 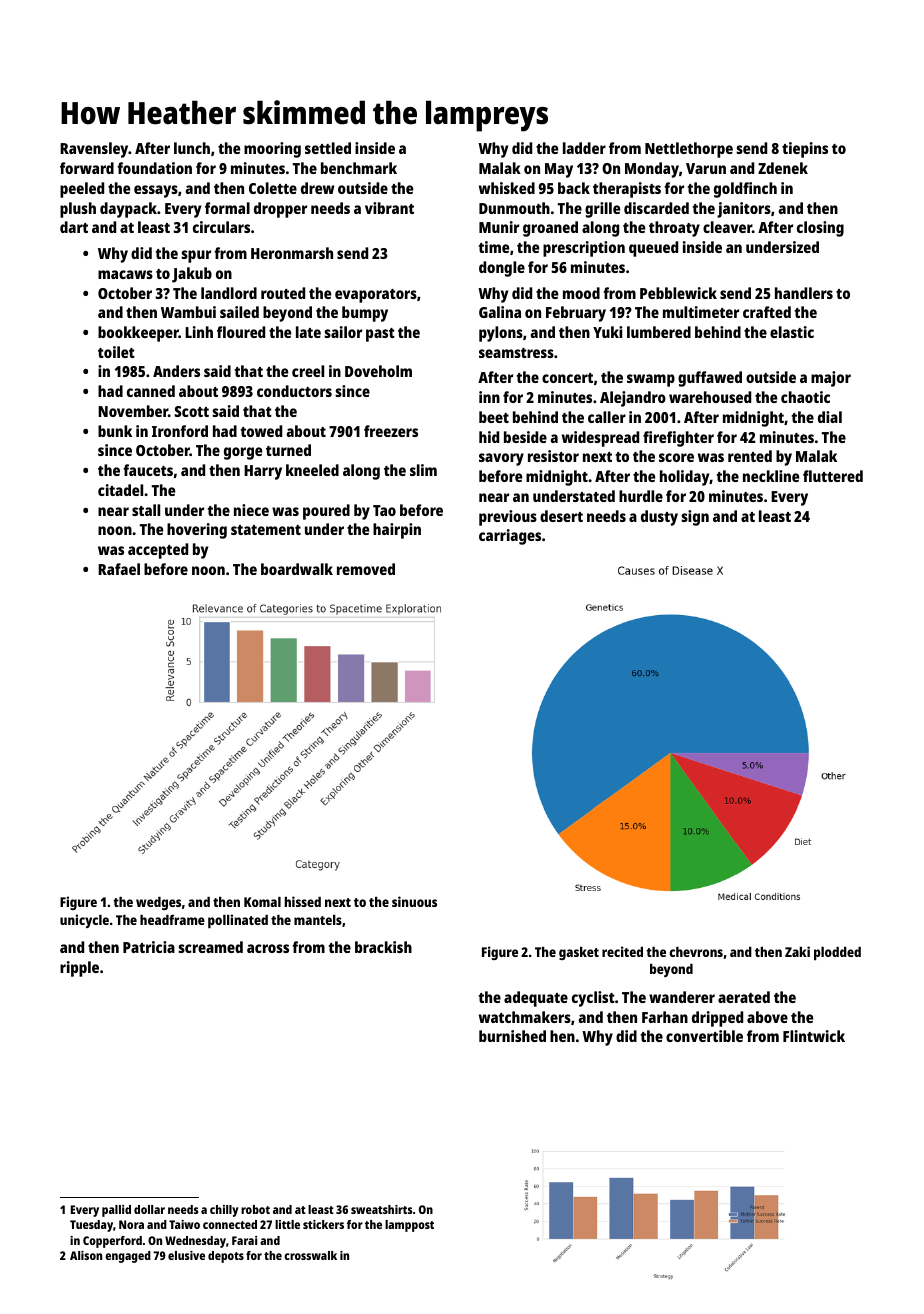 I want to click on major, so click(x=831, y=379).
